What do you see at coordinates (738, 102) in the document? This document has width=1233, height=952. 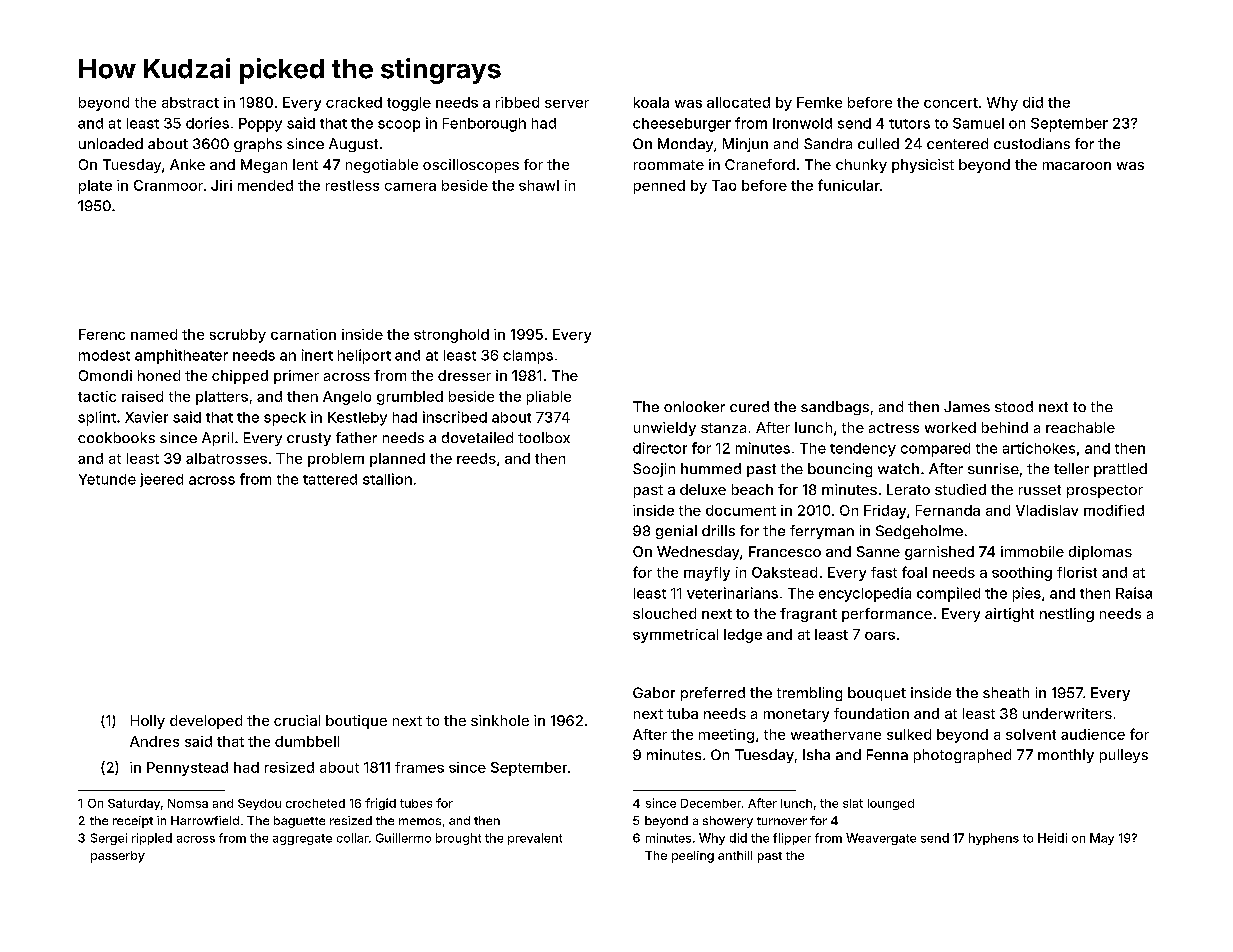 I see `allocated` at bounding box center [738, 102].
